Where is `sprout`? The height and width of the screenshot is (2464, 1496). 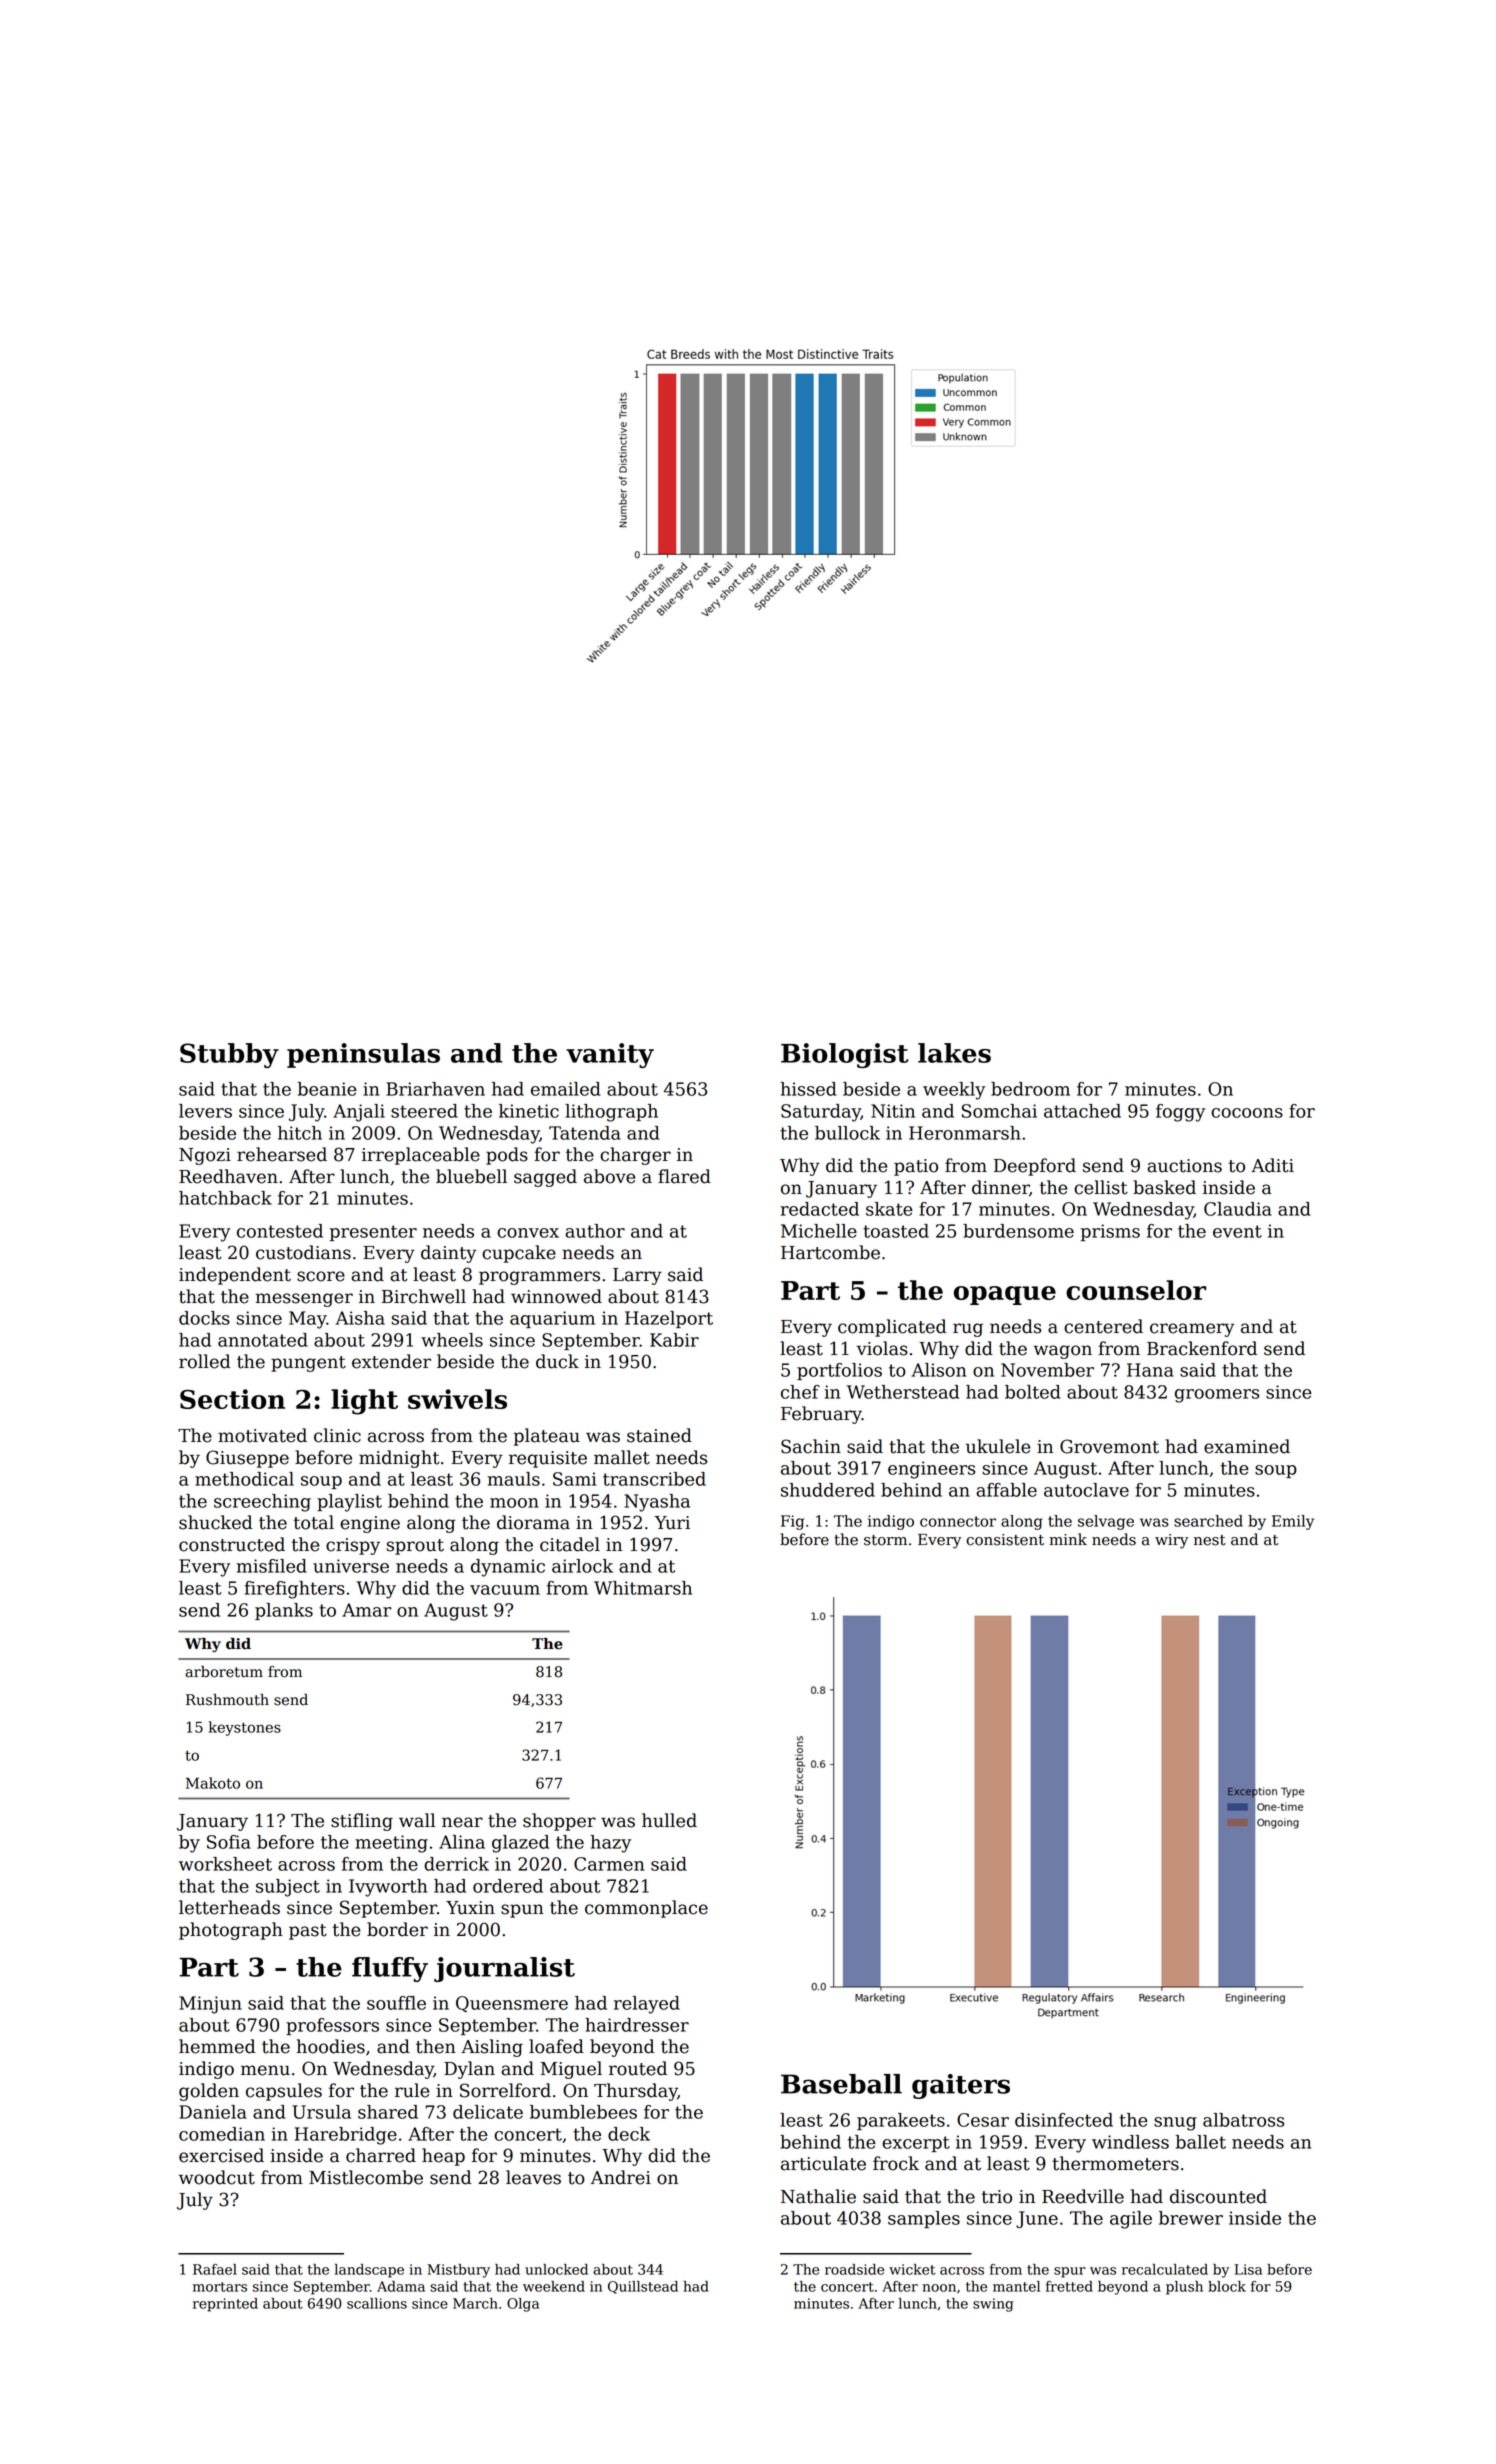 sprout is located at coordinates (415, 1547).
